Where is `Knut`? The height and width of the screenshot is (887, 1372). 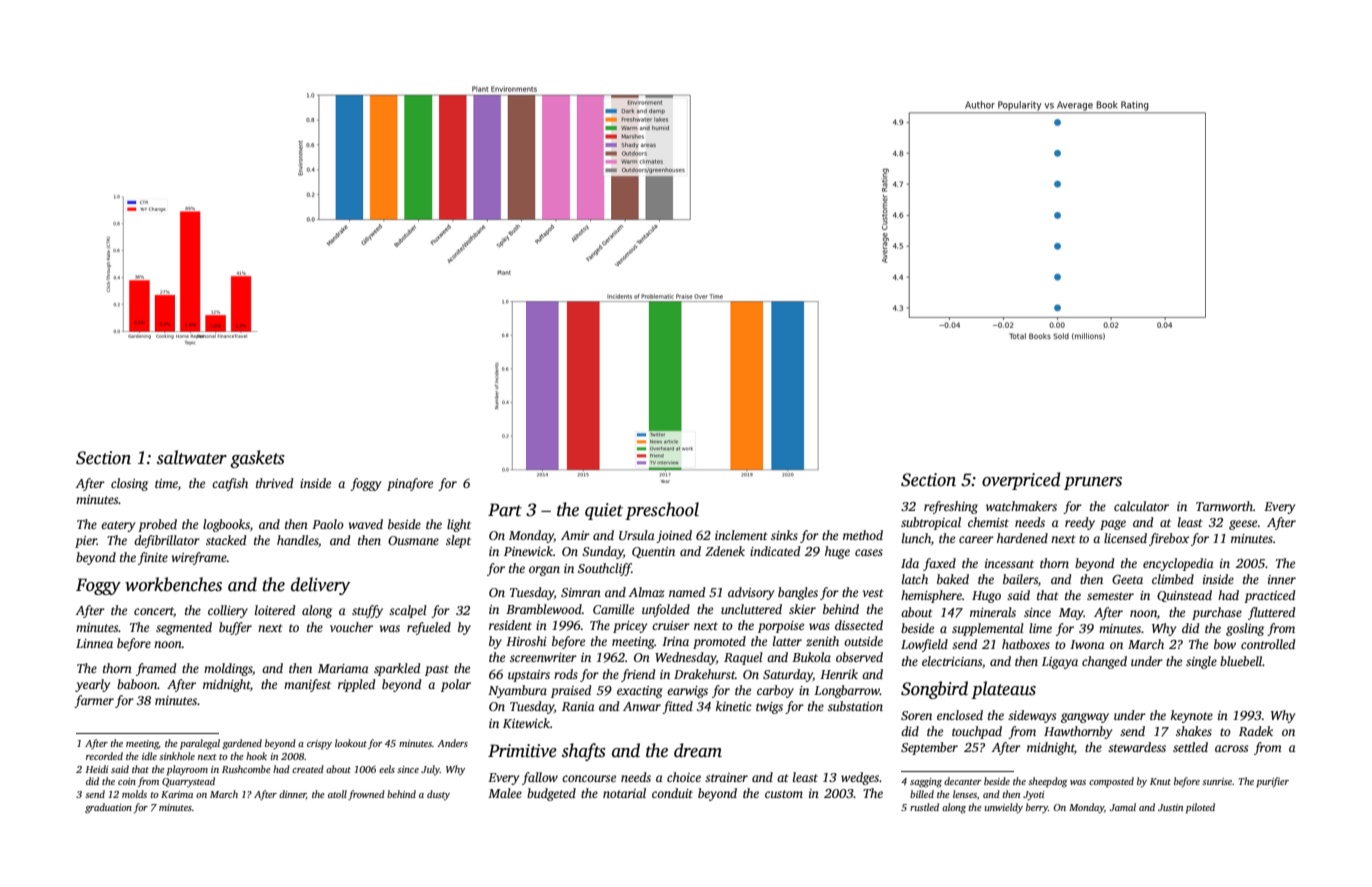
Knut is located at coordinates (1160, 781).
